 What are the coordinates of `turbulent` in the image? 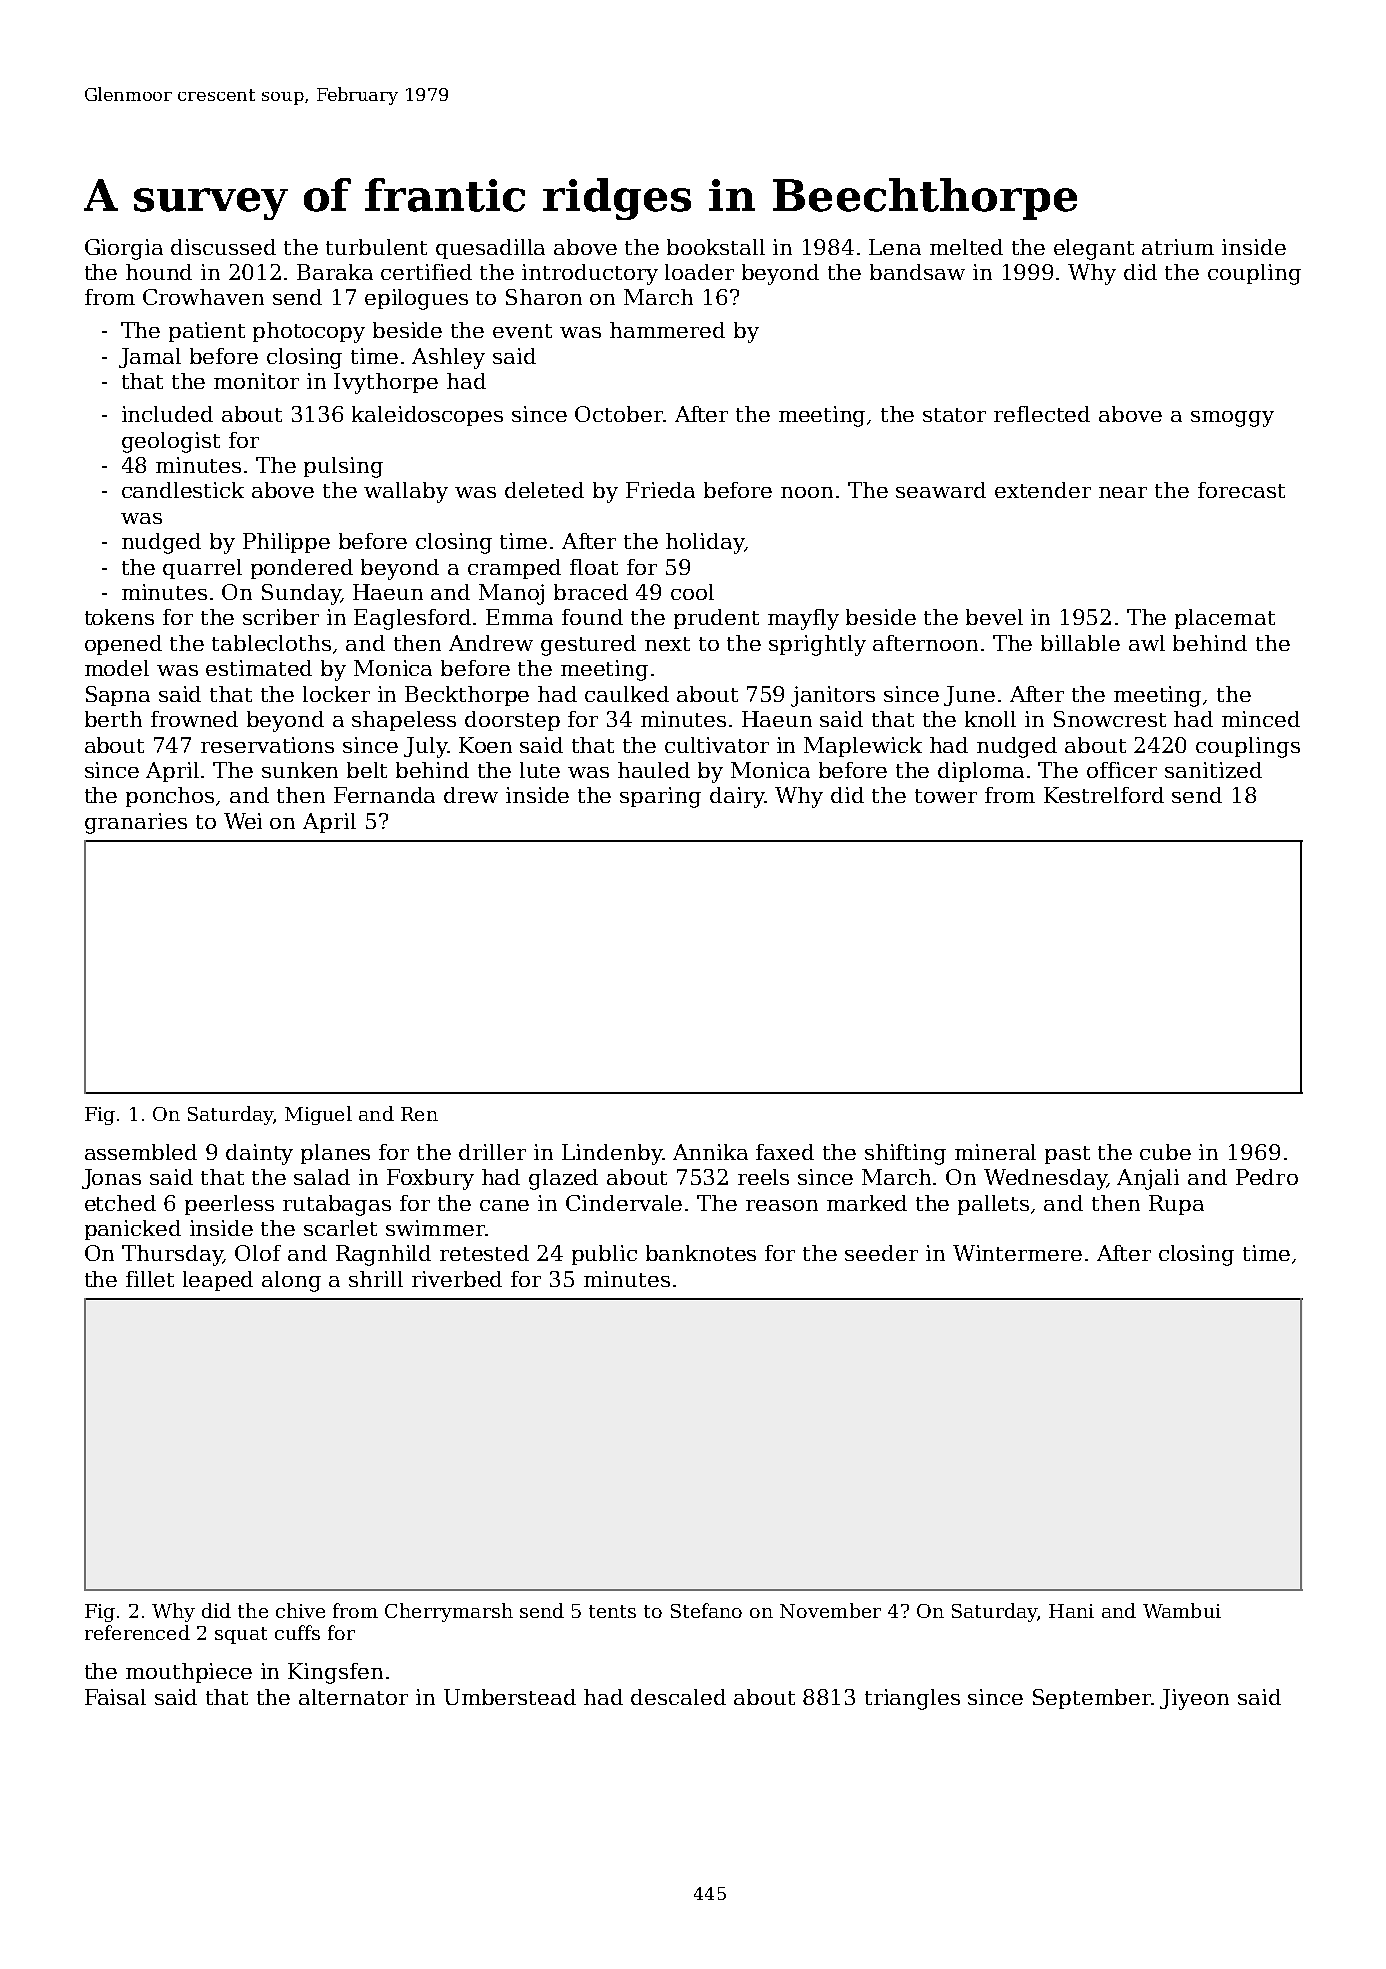 It's located at (376, 247).
